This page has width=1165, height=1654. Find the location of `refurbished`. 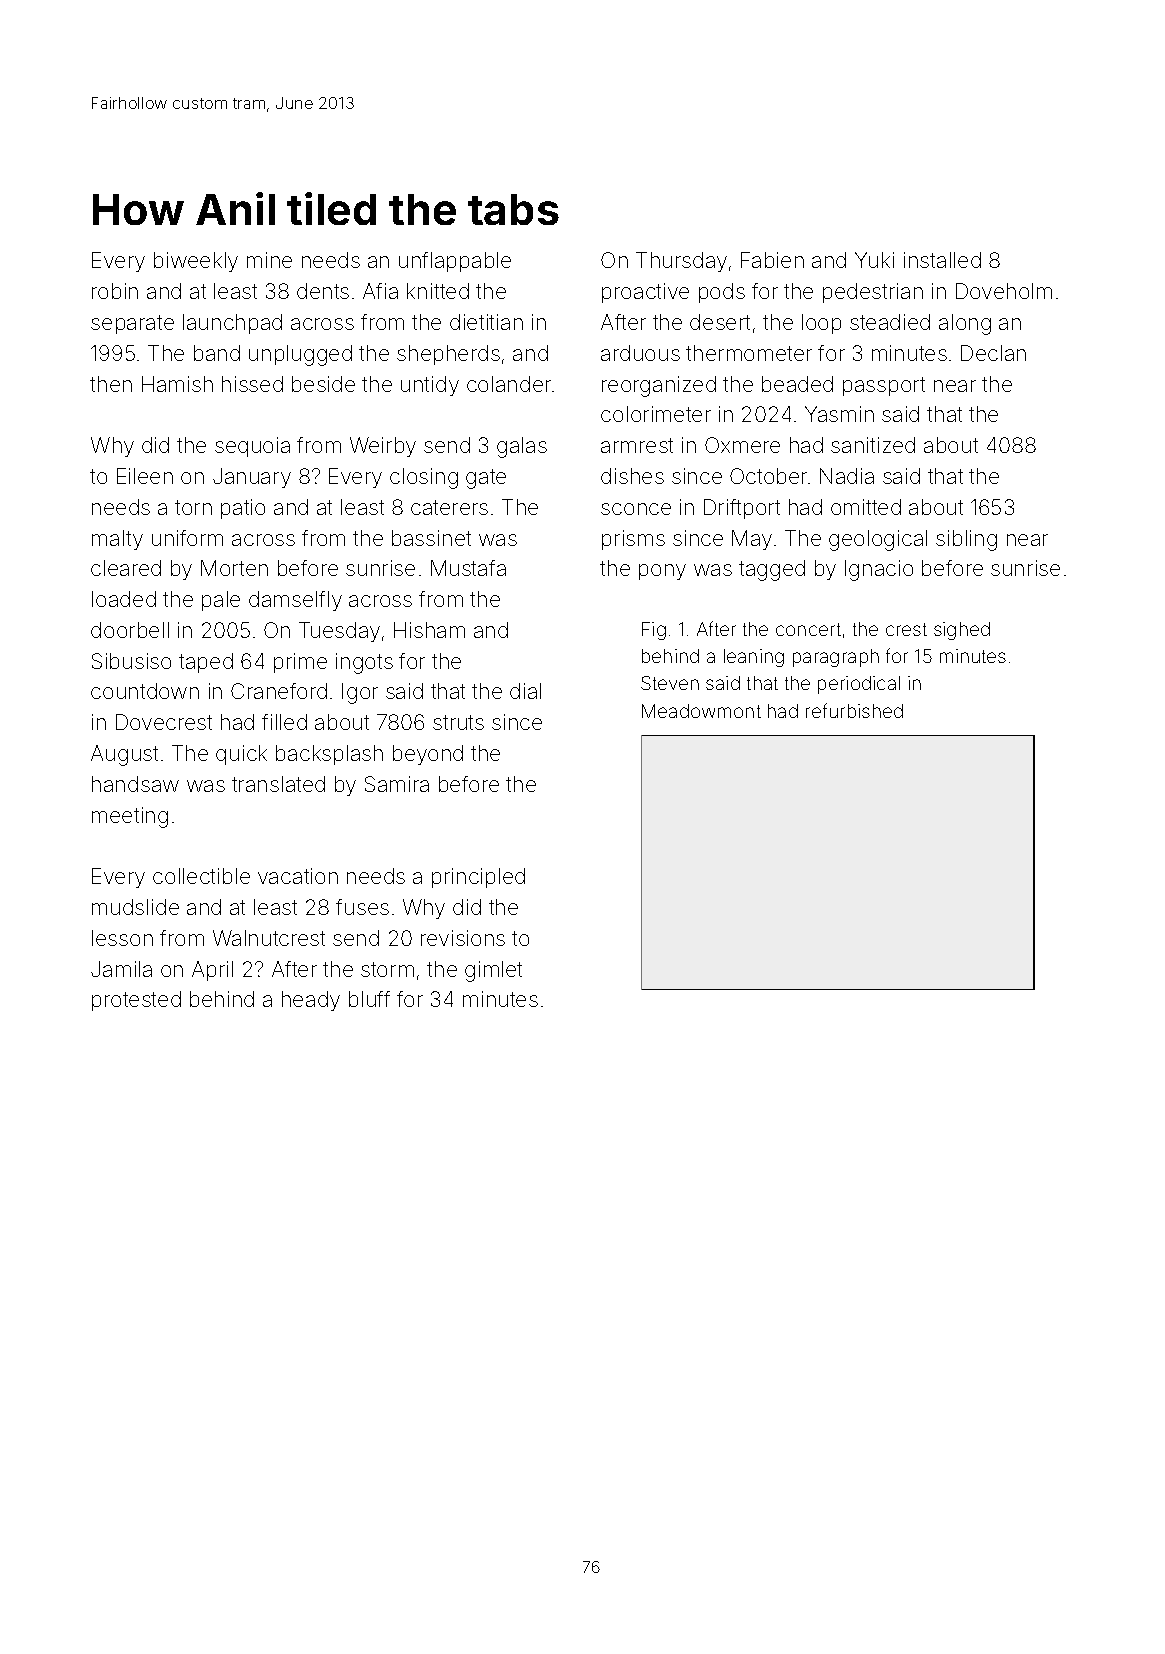

refurbished is located at coordinates (854, 710).
